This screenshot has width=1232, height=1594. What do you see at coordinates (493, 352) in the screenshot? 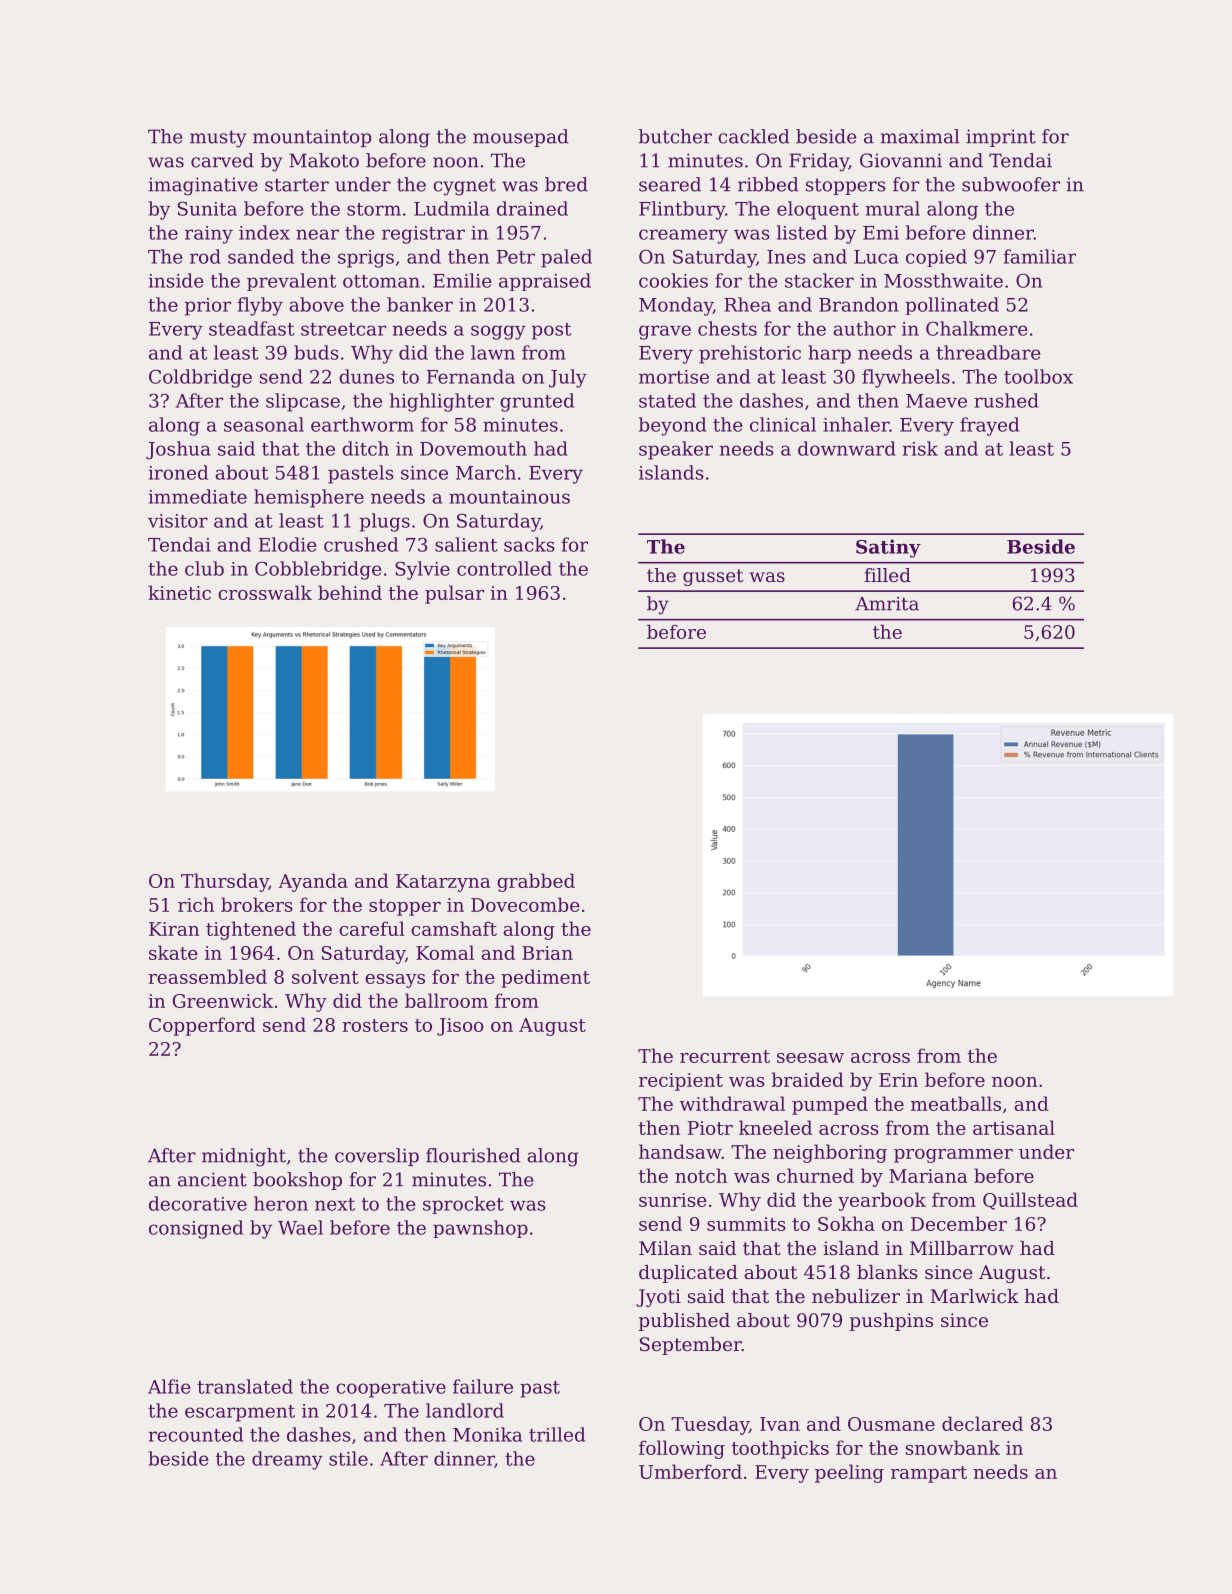
I see `lawn` at bounding box center [493, 352].
